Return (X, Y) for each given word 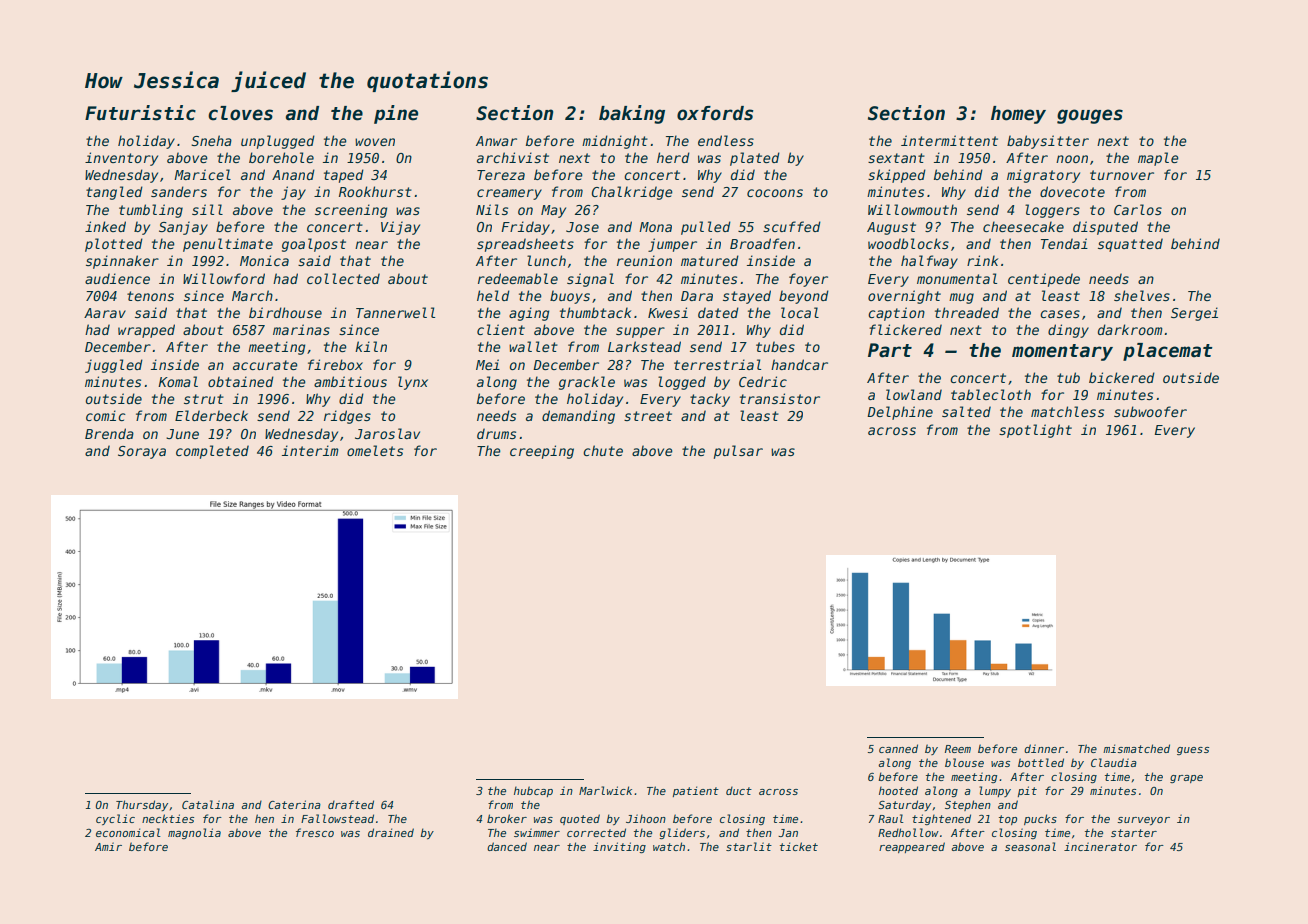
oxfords (715, 113)
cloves (241, 113)
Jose (582, 227)
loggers (1052, 211)
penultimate (228, 245)
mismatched (1136, 748)
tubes (775, 346)
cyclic (115, 819)
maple (1158, 159)
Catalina (208, 804)
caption (897, 314)
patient (696, 791)
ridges (347, 417)
